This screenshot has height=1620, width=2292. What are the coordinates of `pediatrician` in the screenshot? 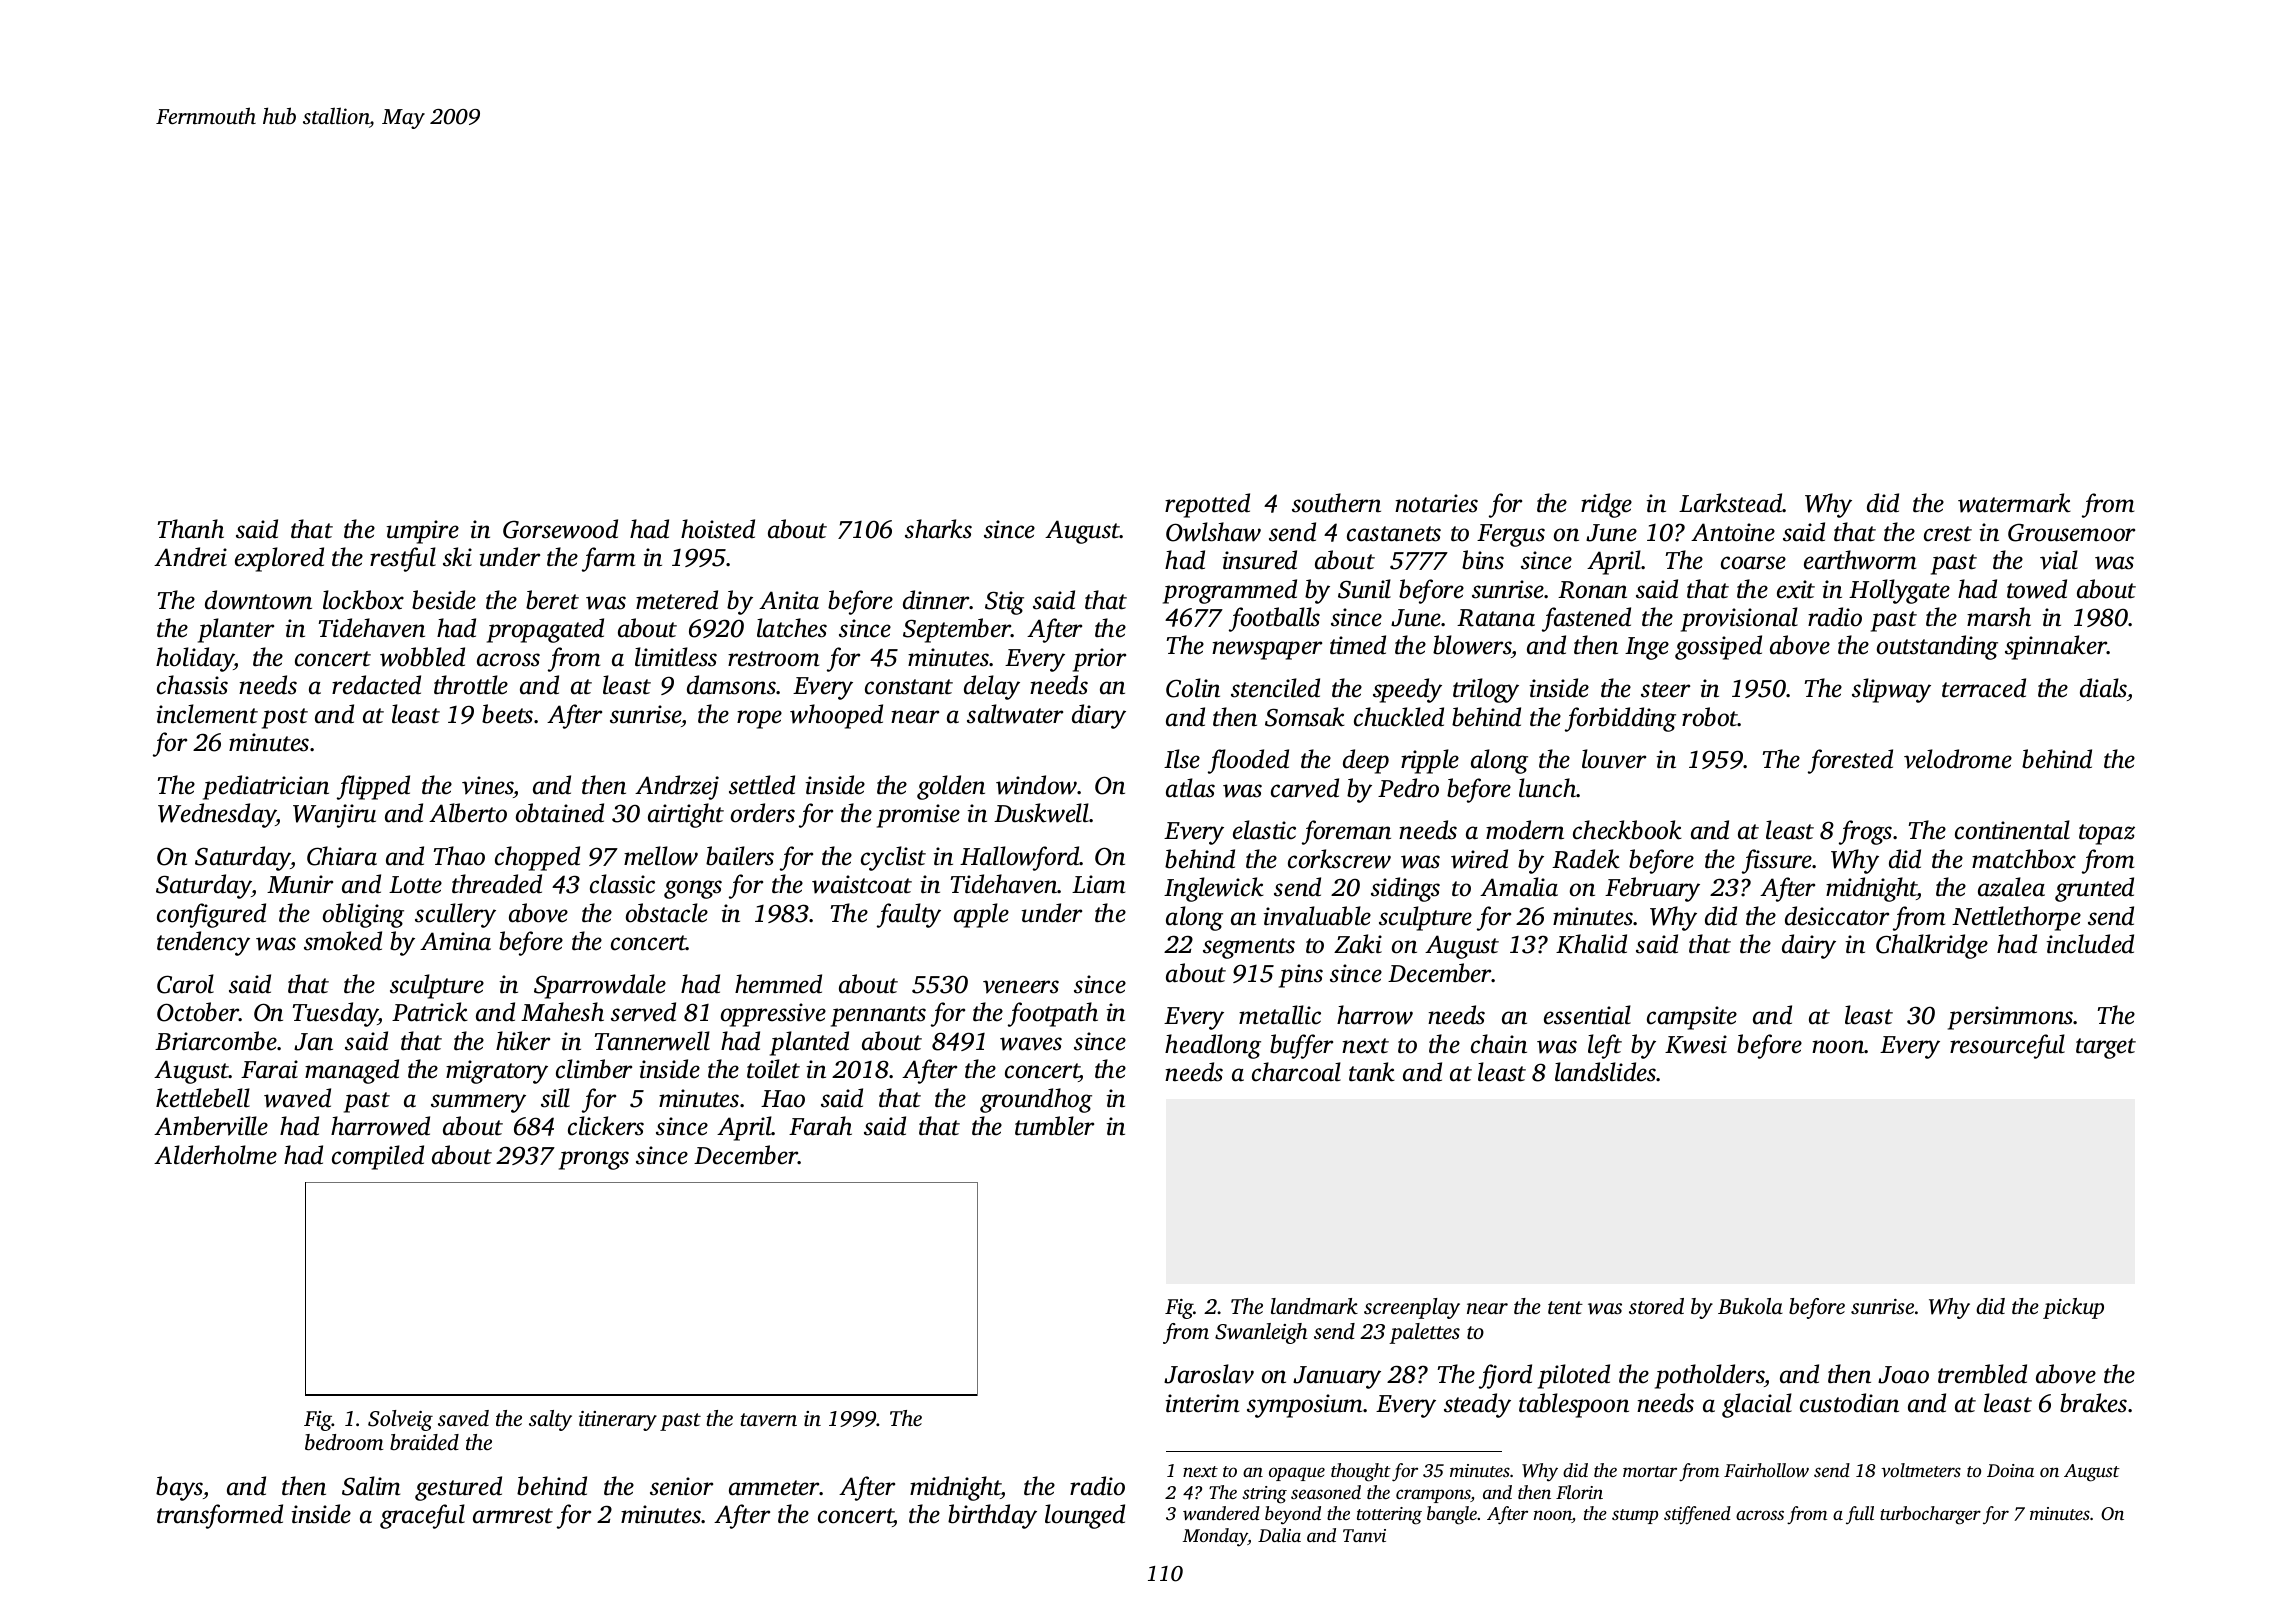 It's located at (266, 787).
